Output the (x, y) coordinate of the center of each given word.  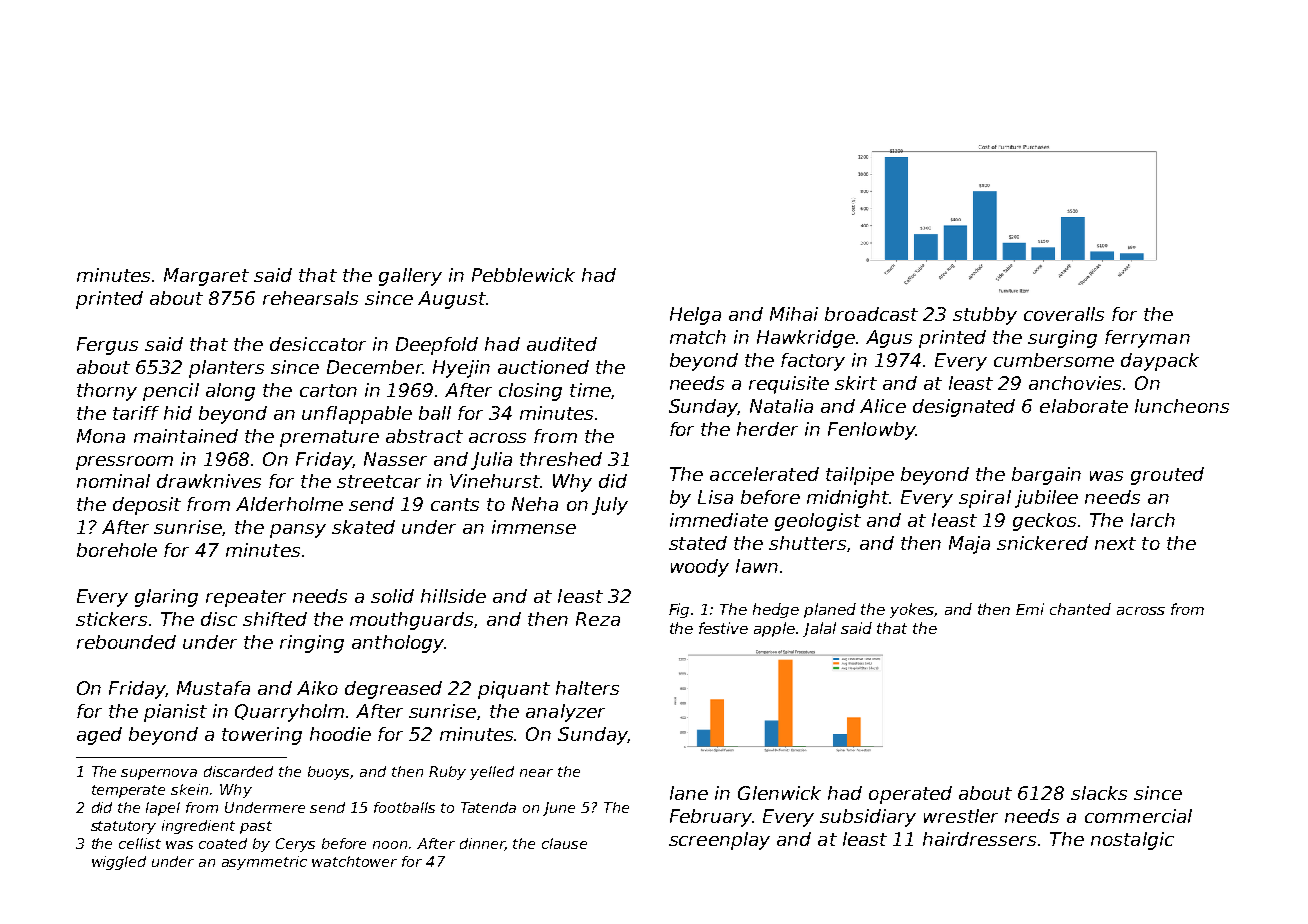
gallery (410, 277)
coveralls (1064, 314)
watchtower (354, 861)
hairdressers (979, 839)
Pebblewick (523, 275)
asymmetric (264, 863)
